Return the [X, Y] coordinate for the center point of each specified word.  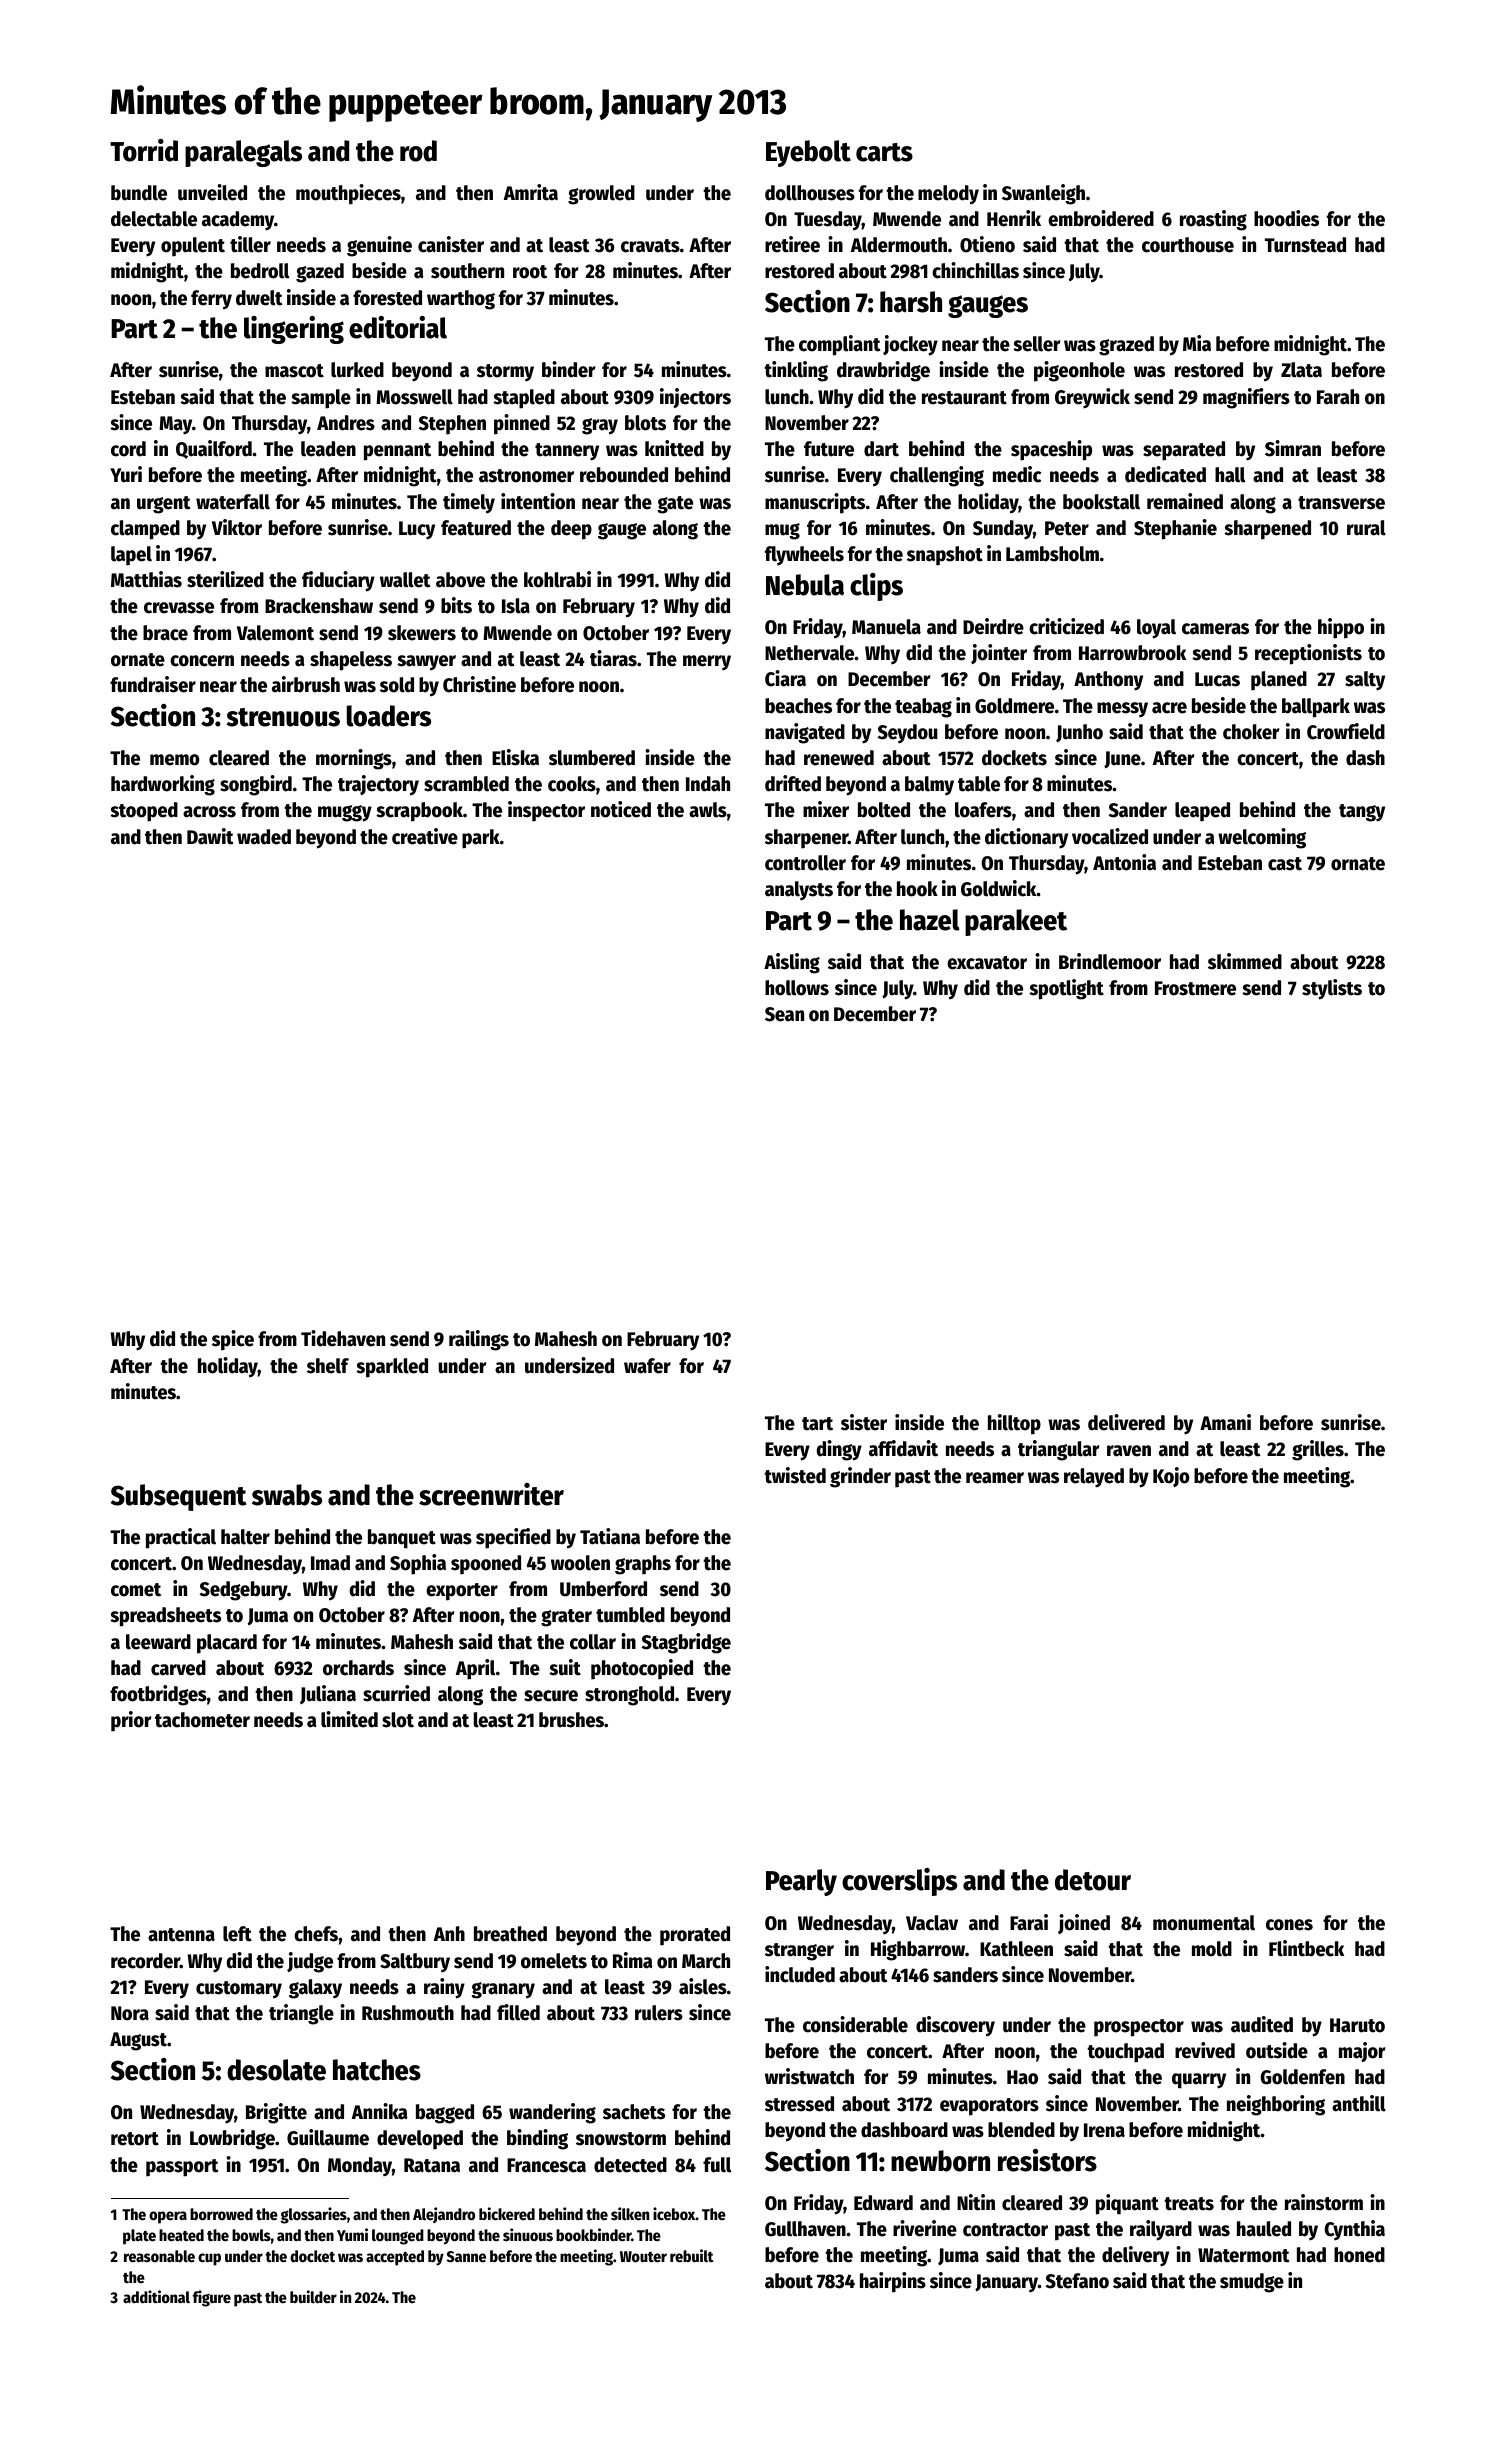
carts [884, 152]
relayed [1094, 1478]
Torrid [144, 150]
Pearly [801, 1882]
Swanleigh [1043, 194]
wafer [647, 1366]
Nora [130, 2013]
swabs [287, 1495]
